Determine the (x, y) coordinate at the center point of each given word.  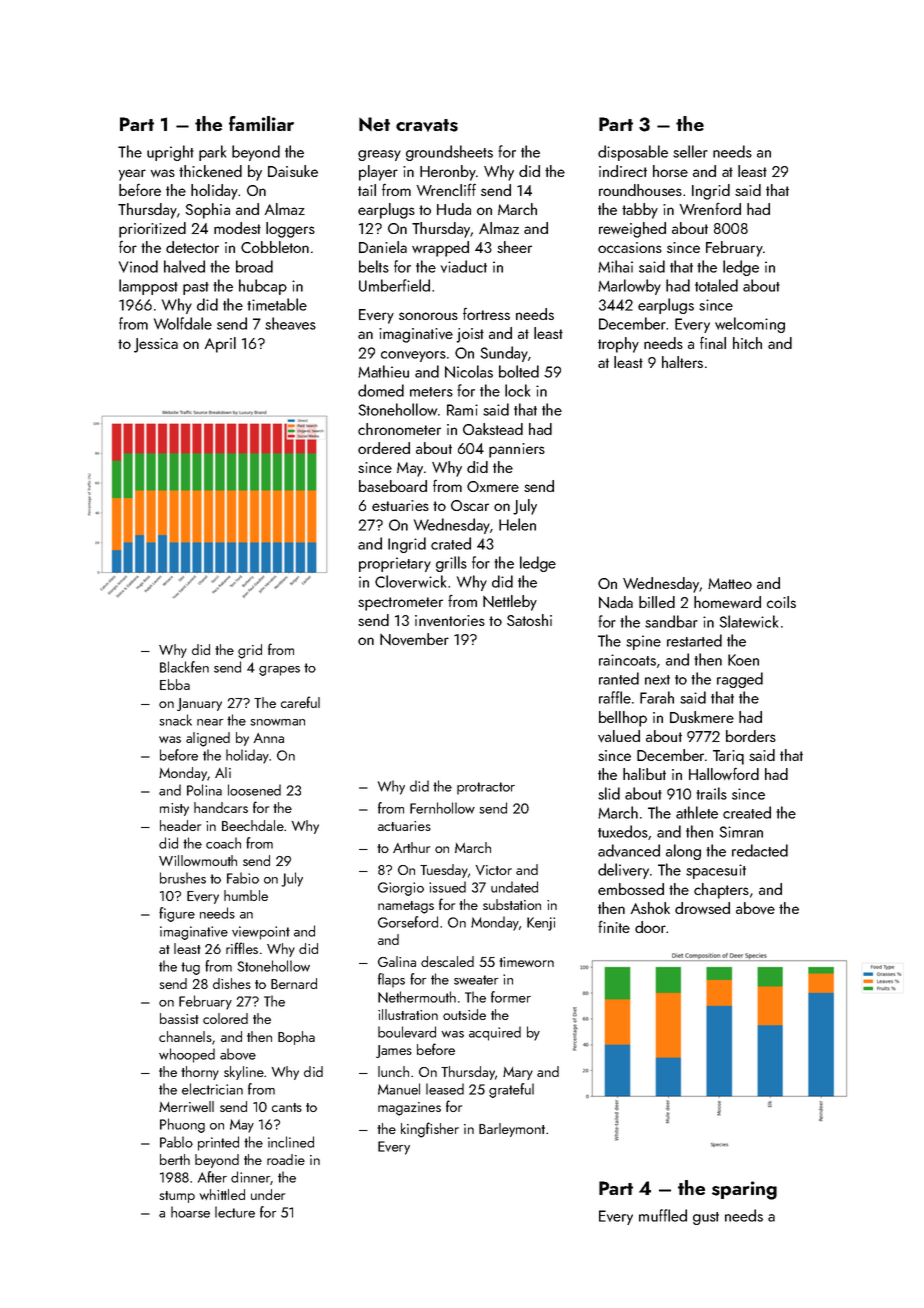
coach (223, 843)
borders (751, 736)
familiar (261, 123)
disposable (633, 153)
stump (177, 1197)
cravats (427, 125)
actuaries (404, 826)
